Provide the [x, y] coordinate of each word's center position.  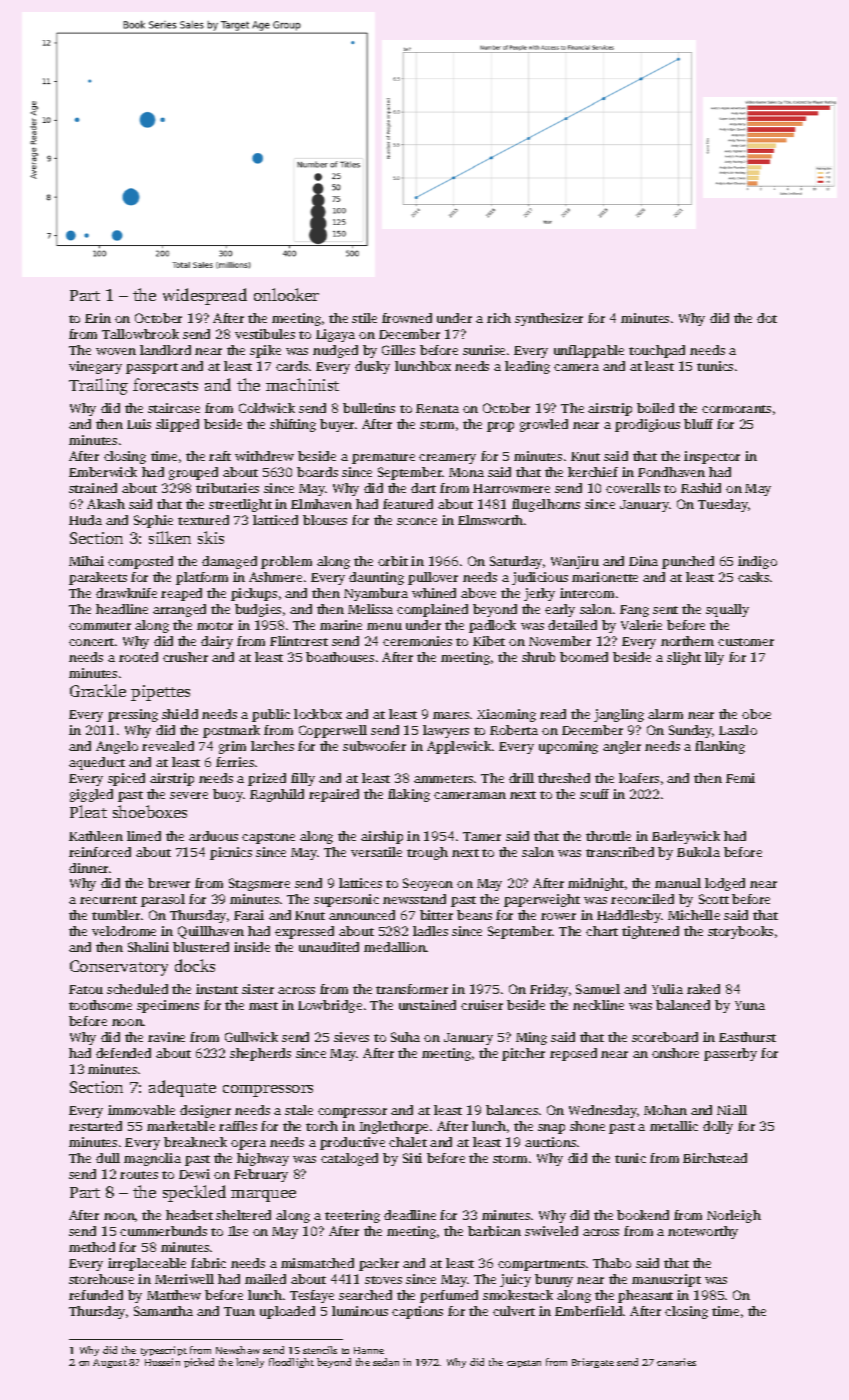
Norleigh [734, 1216]
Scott [714, 899]
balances [512, 1110]
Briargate [593, 1363]
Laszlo [738, 730]
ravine [166, 1037]
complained [432, 610]
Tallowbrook [140, 334]
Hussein [162, 1362]
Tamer [482, 836]
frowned [407, 318]
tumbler [116, 915]
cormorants [736, 409]
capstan [524, 1364]
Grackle [98, 690]
